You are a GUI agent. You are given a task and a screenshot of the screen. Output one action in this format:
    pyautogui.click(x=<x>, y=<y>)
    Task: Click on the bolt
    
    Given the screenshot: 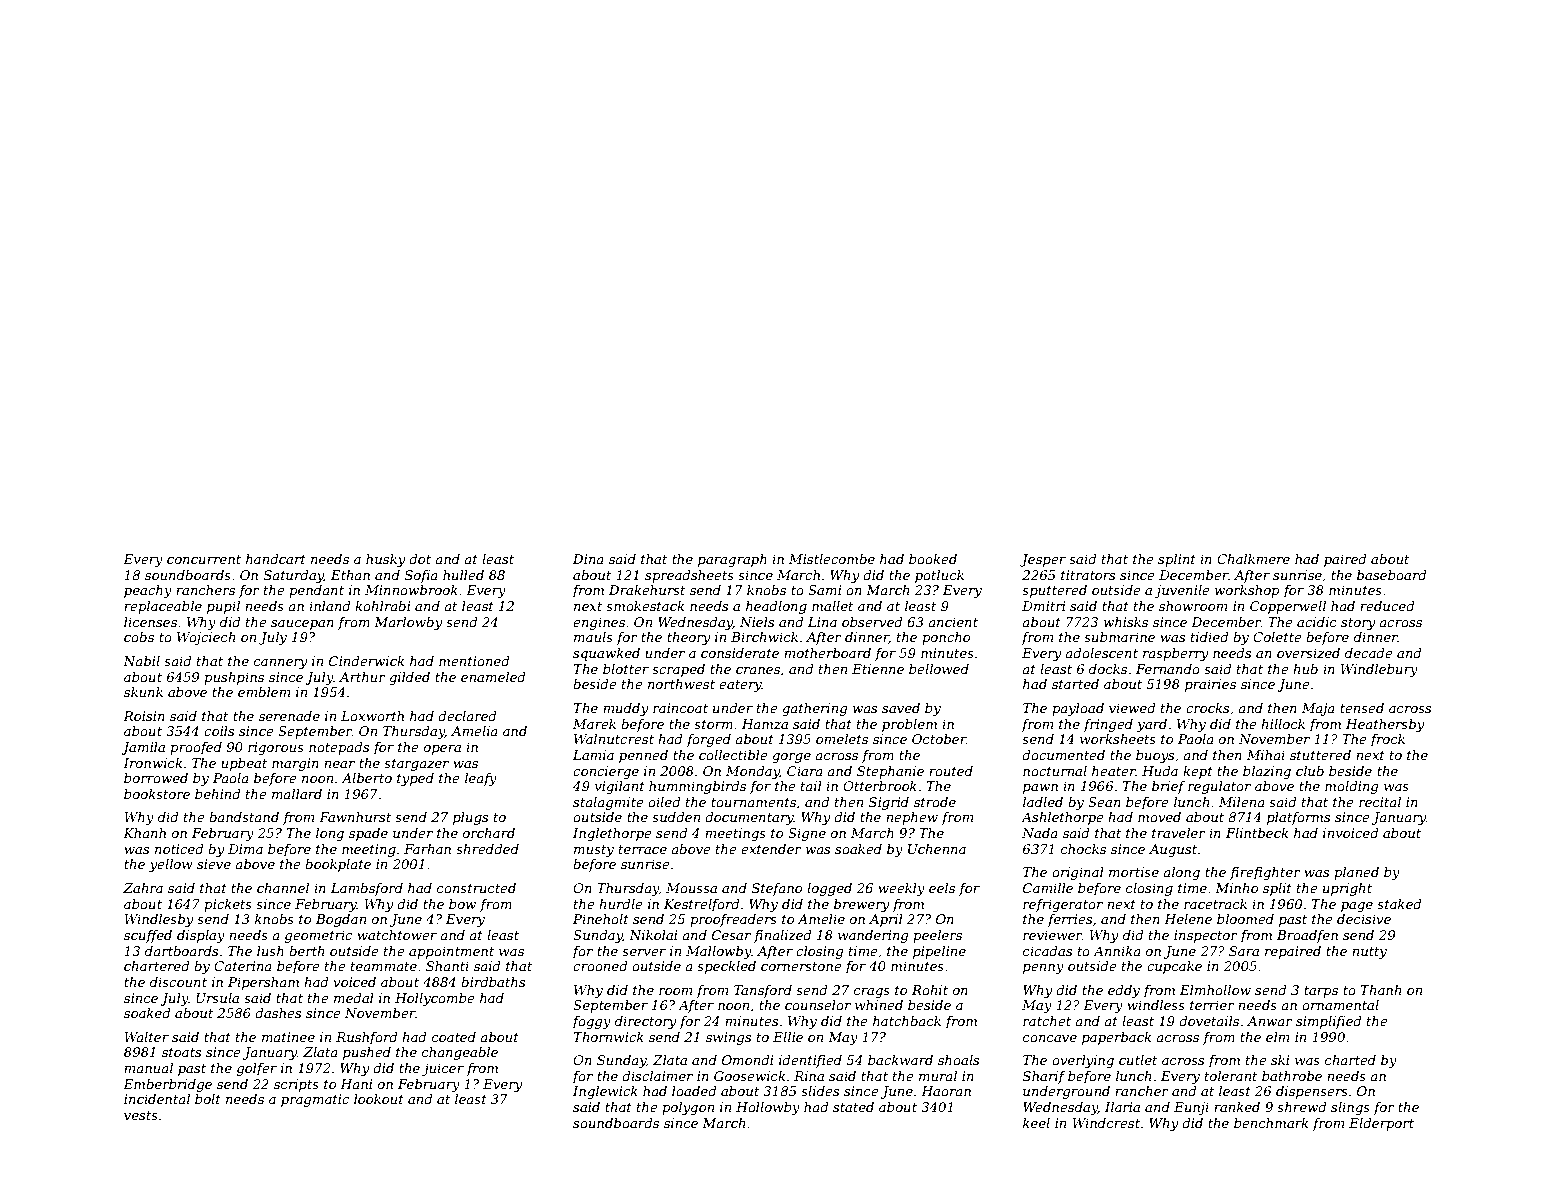 What is the action you would take?
    pyautogui.click(x=208, y=1099)
